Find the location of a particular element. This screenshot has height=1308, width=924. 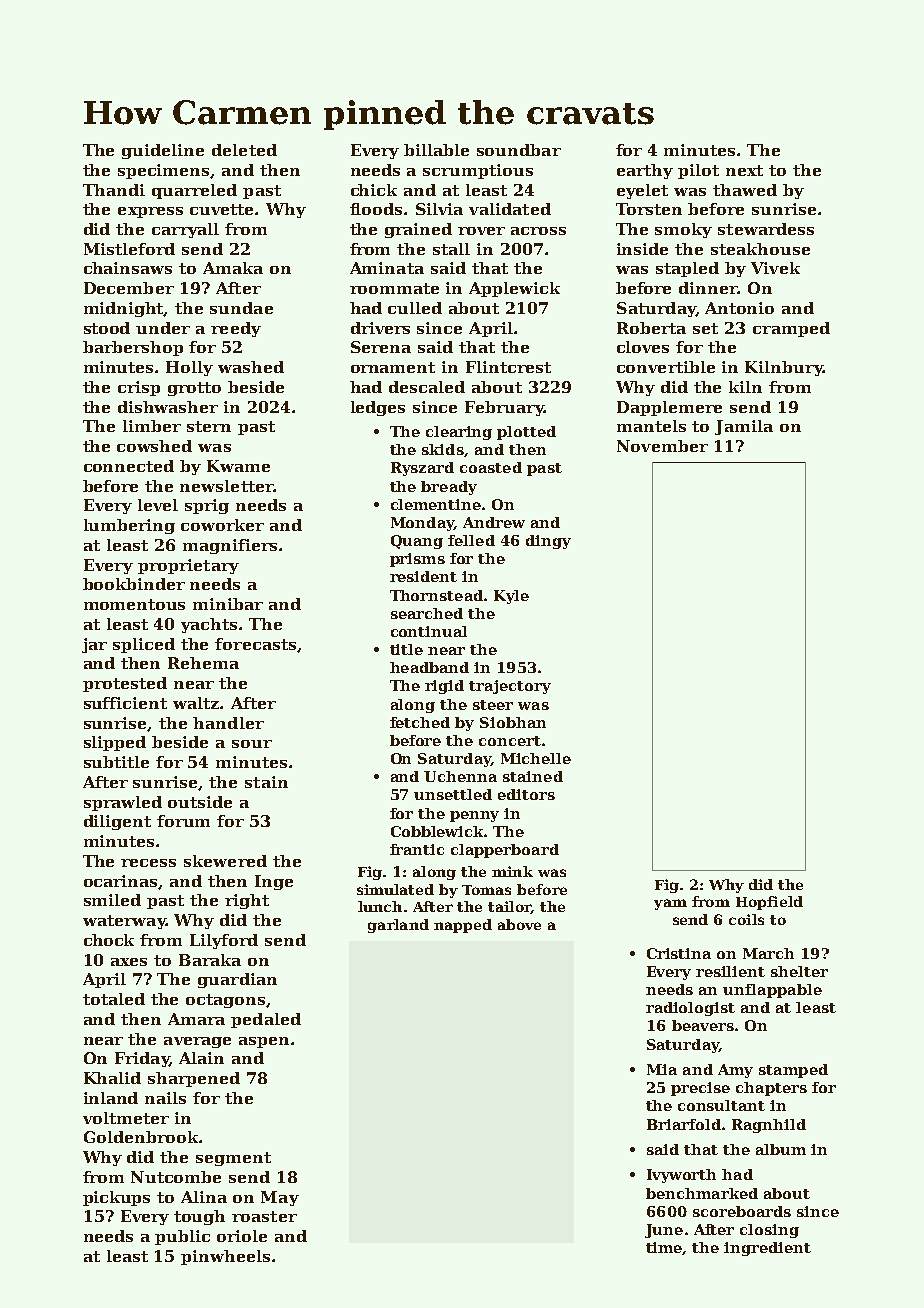

cuvette is located at coordinates (223, 209).
